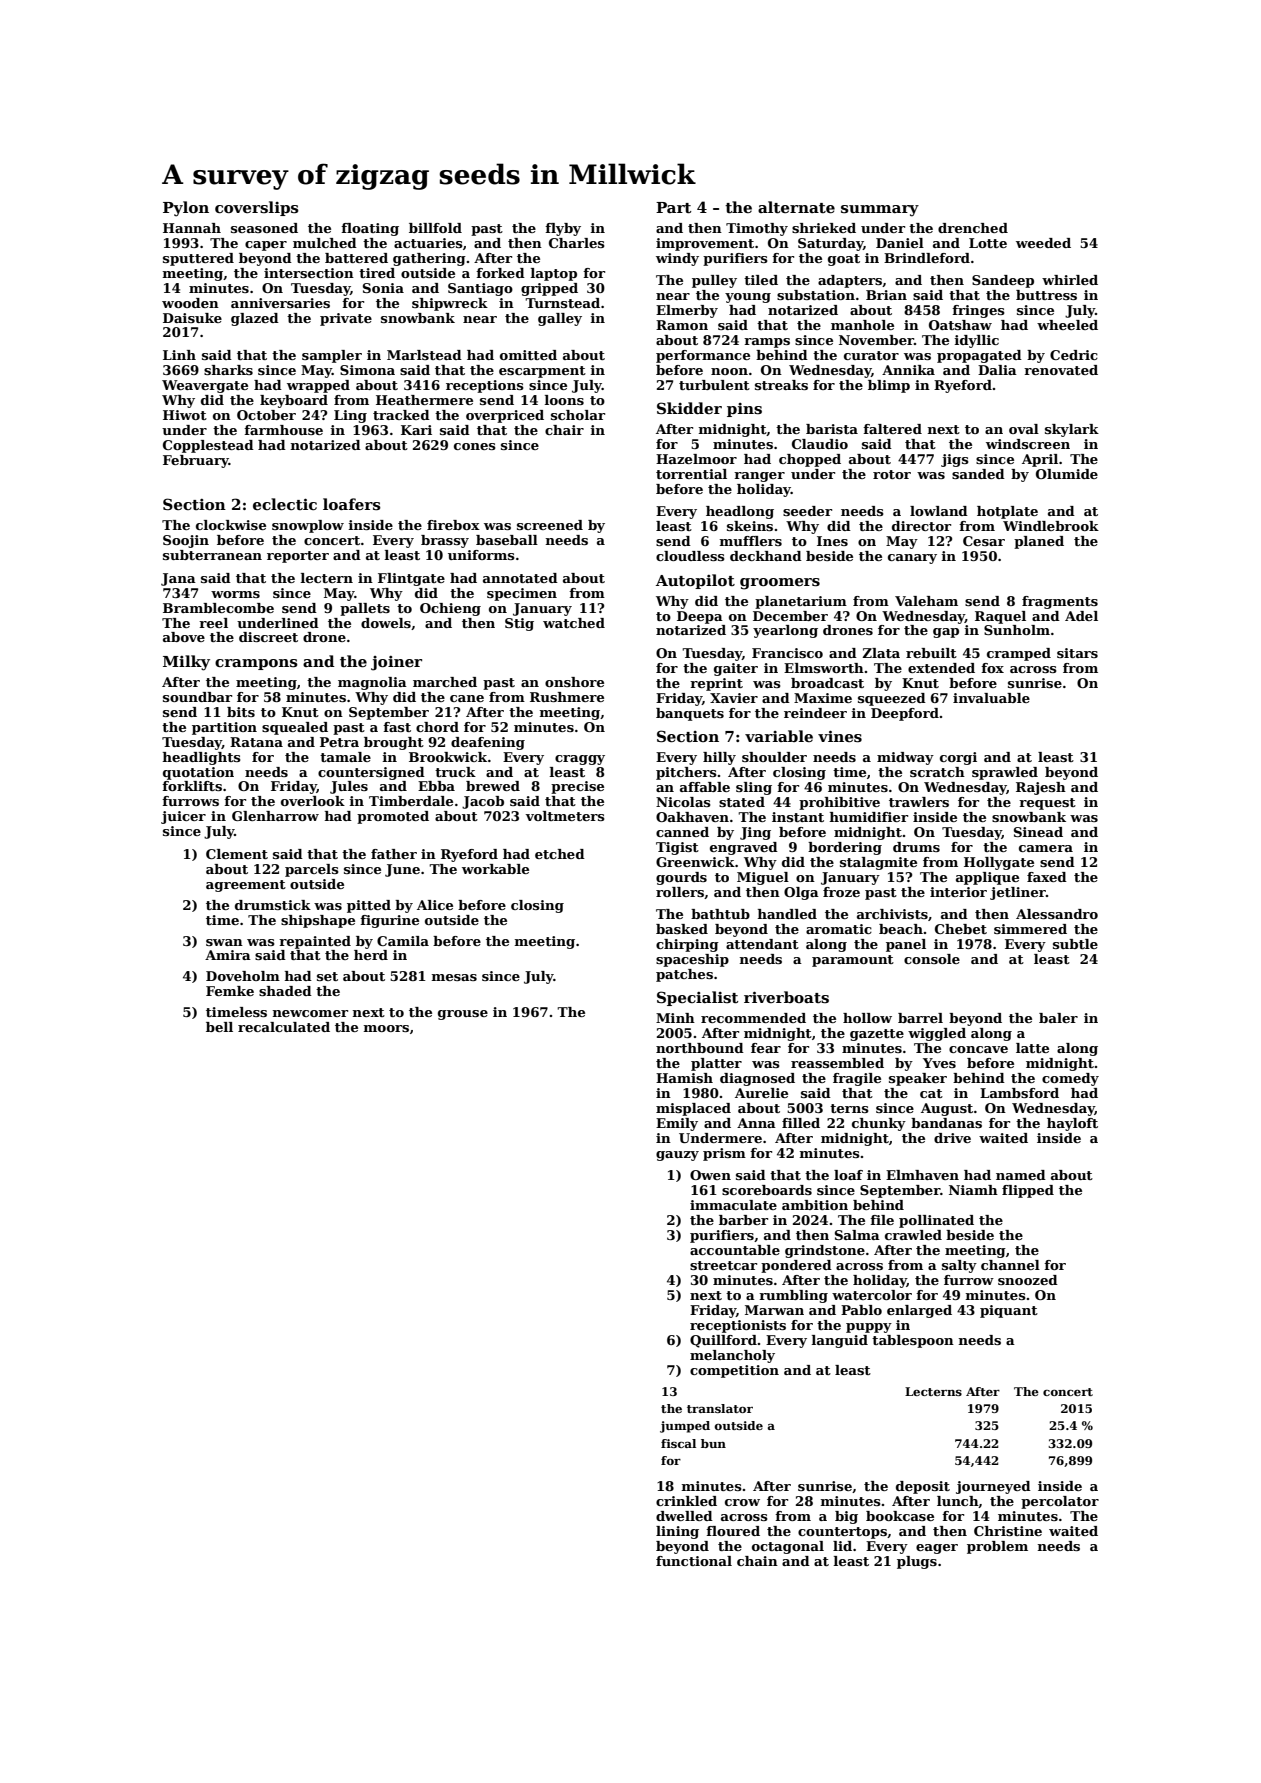 The width and height of the page is (1261, 1783). What do you see at coordinates (678, 1443) in the page?
I see `fiscal` at bounding box center [678, 1443].
